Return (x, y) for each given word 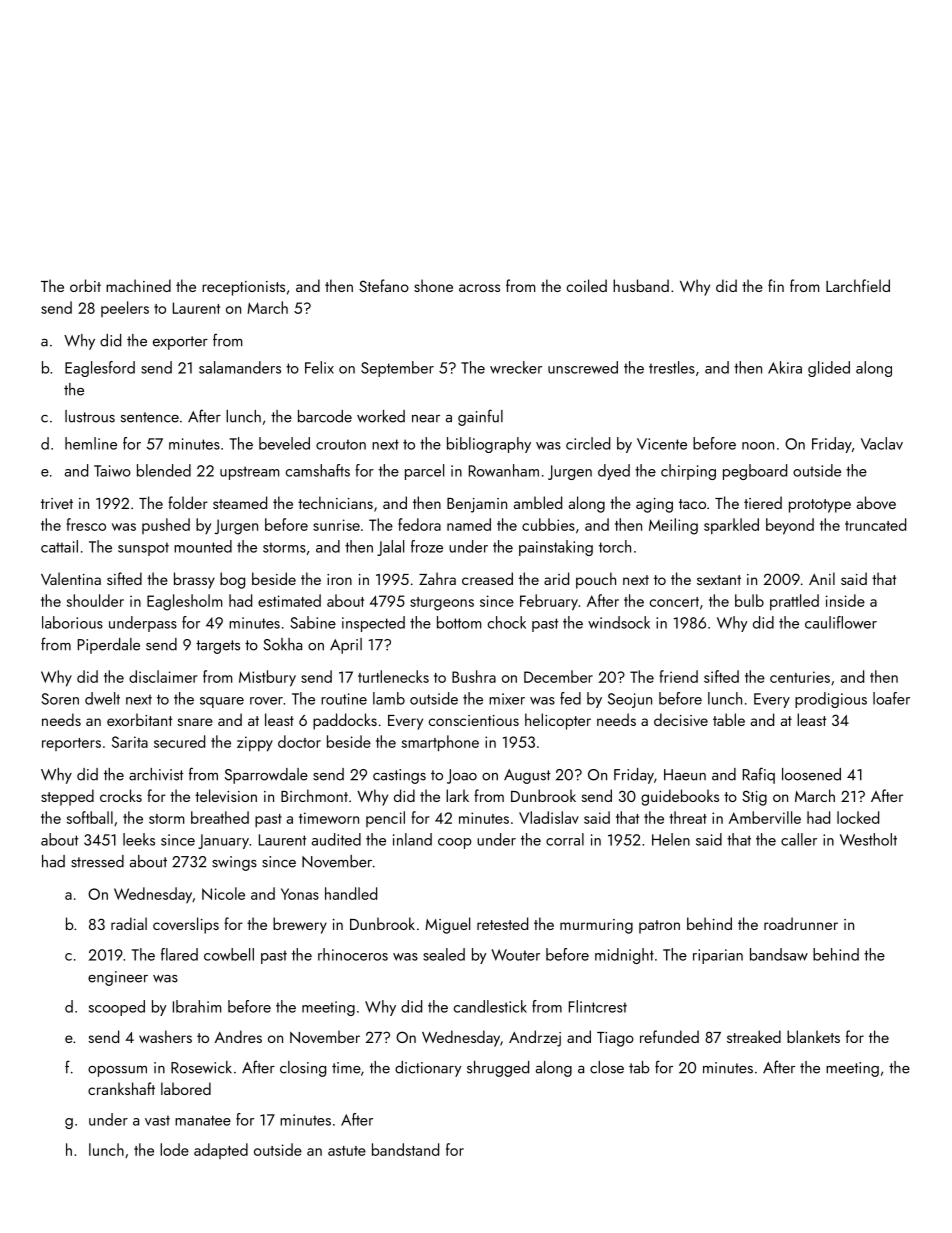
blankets (813, 1036)
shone (433, 285)
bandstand (405, 1149)
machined (138, 285)
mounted (203, 546)
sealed (444, 954)
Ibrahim (197, 1006)
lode (174, 1149)
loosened (811, 774)
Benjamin (477, 505)
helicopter (558, 721)
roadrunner (801, 923)
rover (266, 701)
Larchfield (858, 285)
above (876, 502)
